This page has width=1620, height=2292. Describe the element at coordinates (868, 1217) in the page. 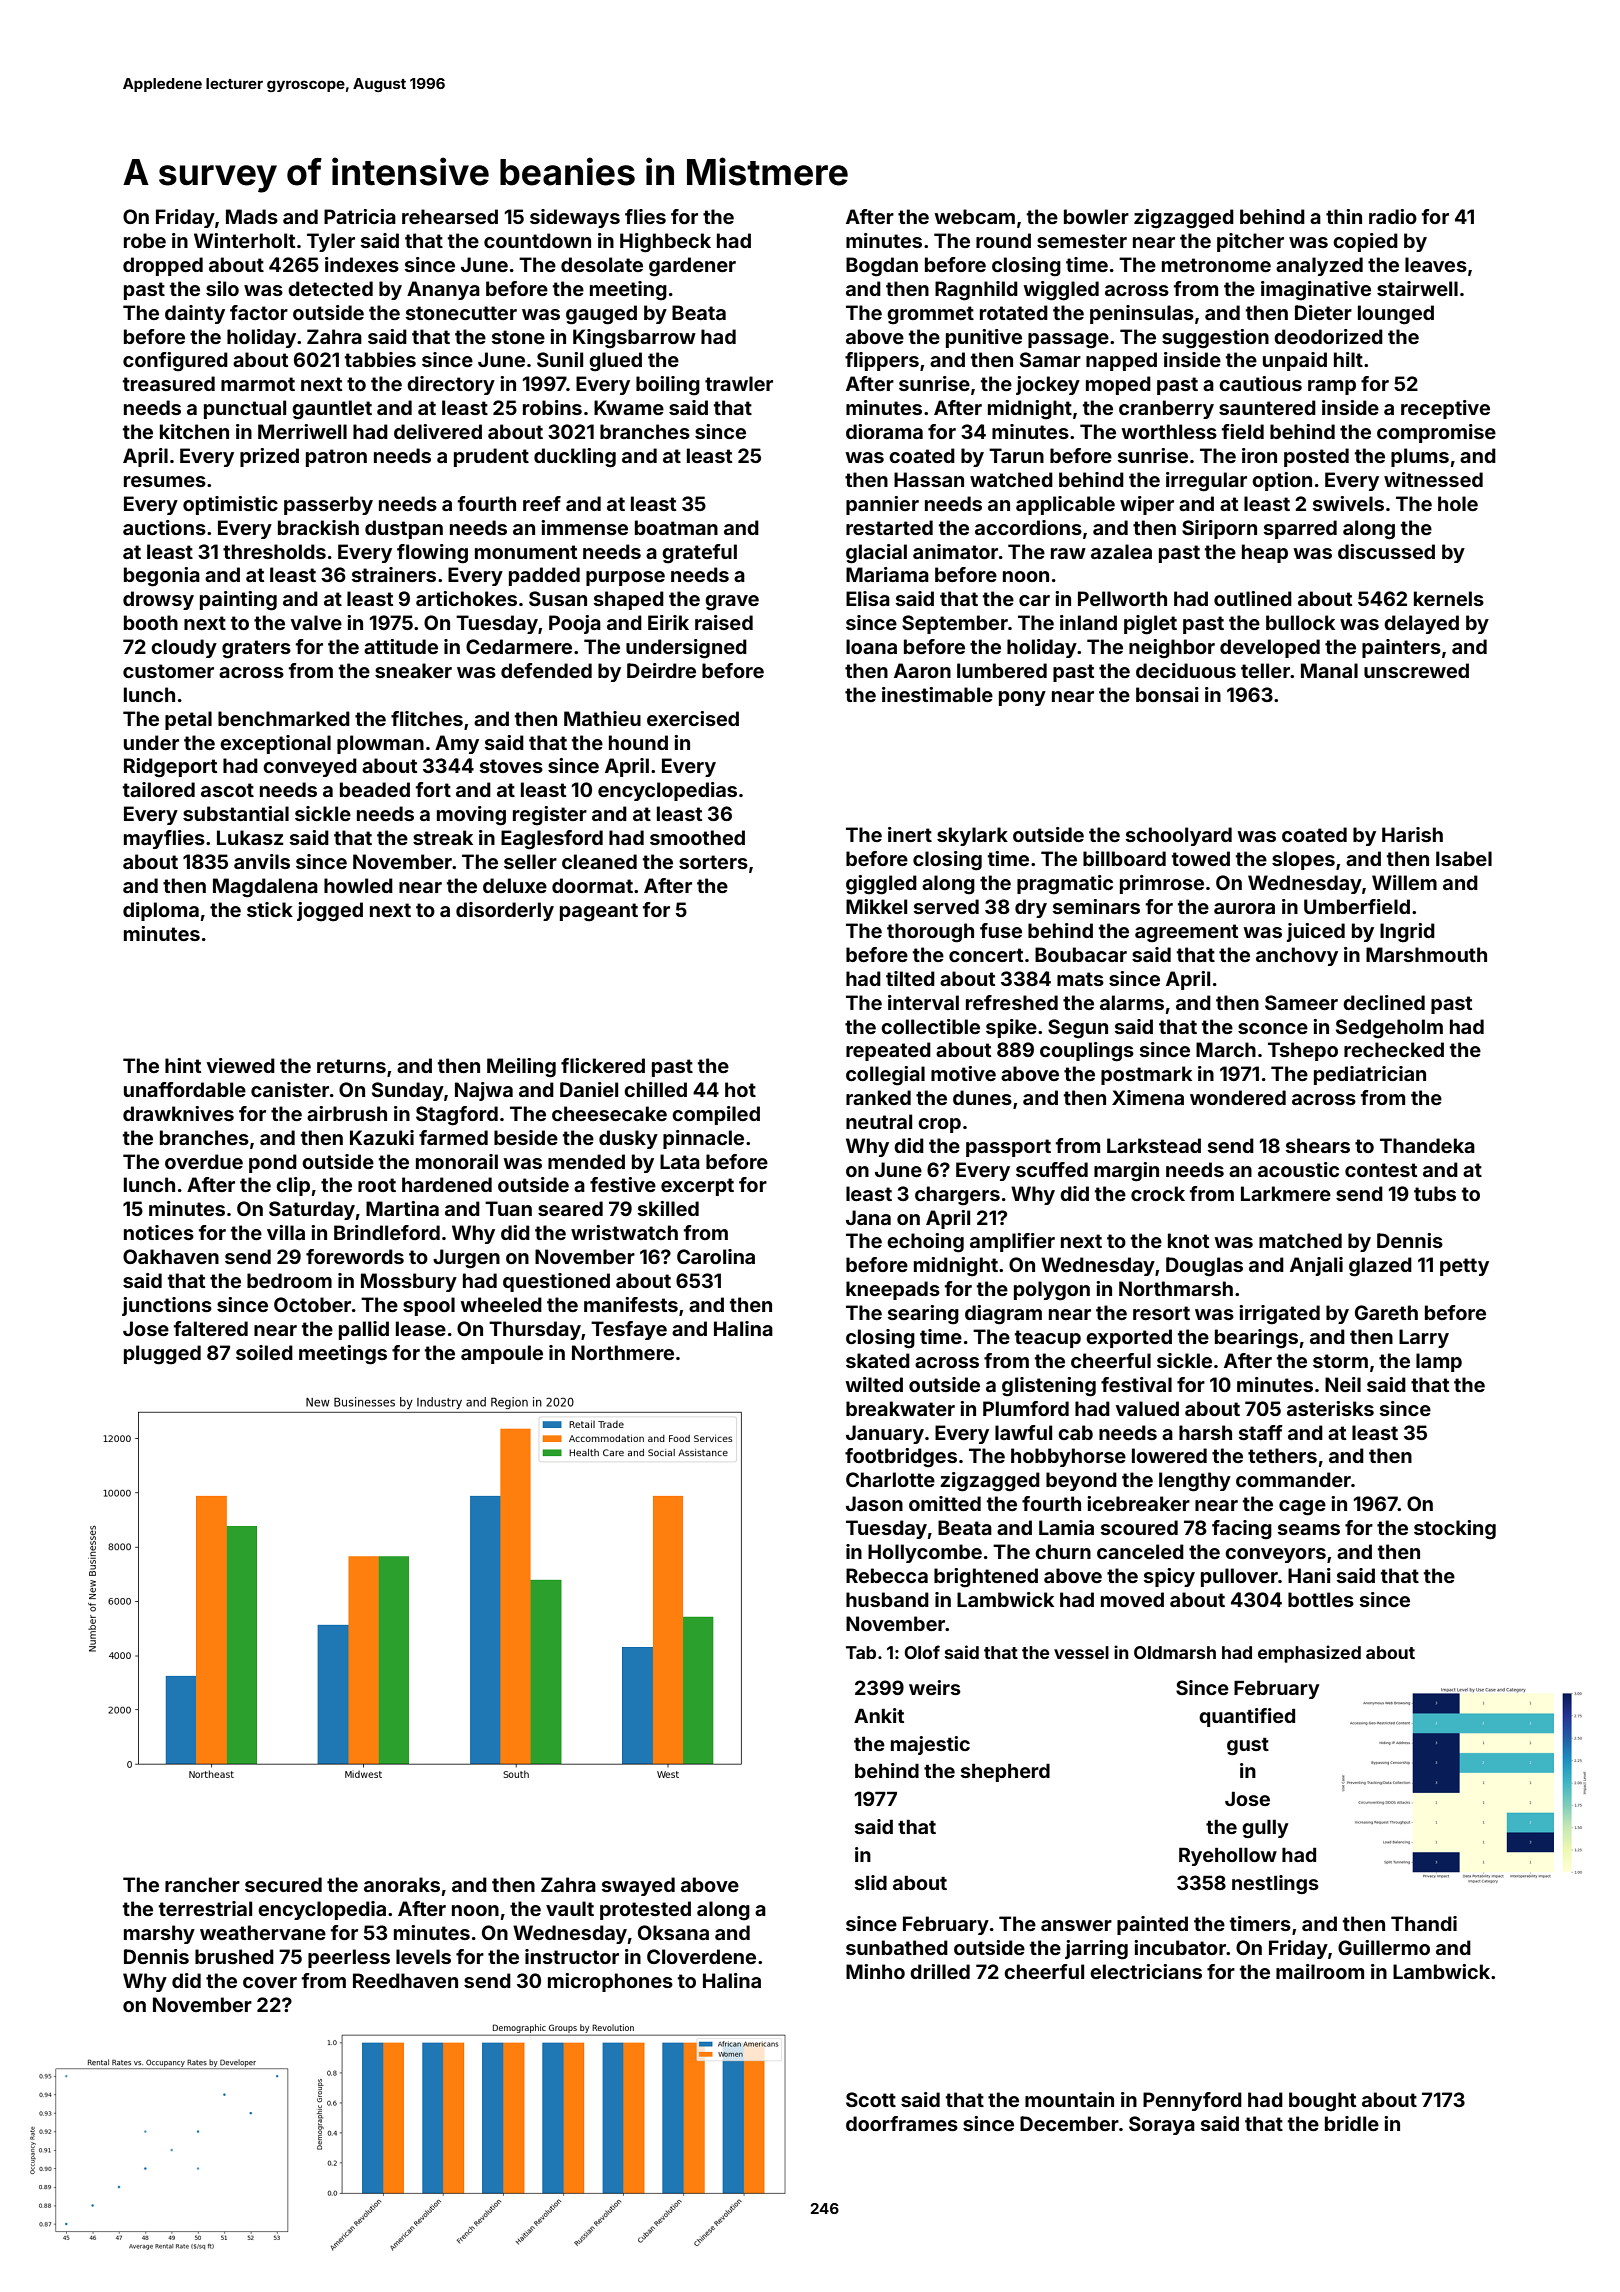

I see `Jana` at that location.
